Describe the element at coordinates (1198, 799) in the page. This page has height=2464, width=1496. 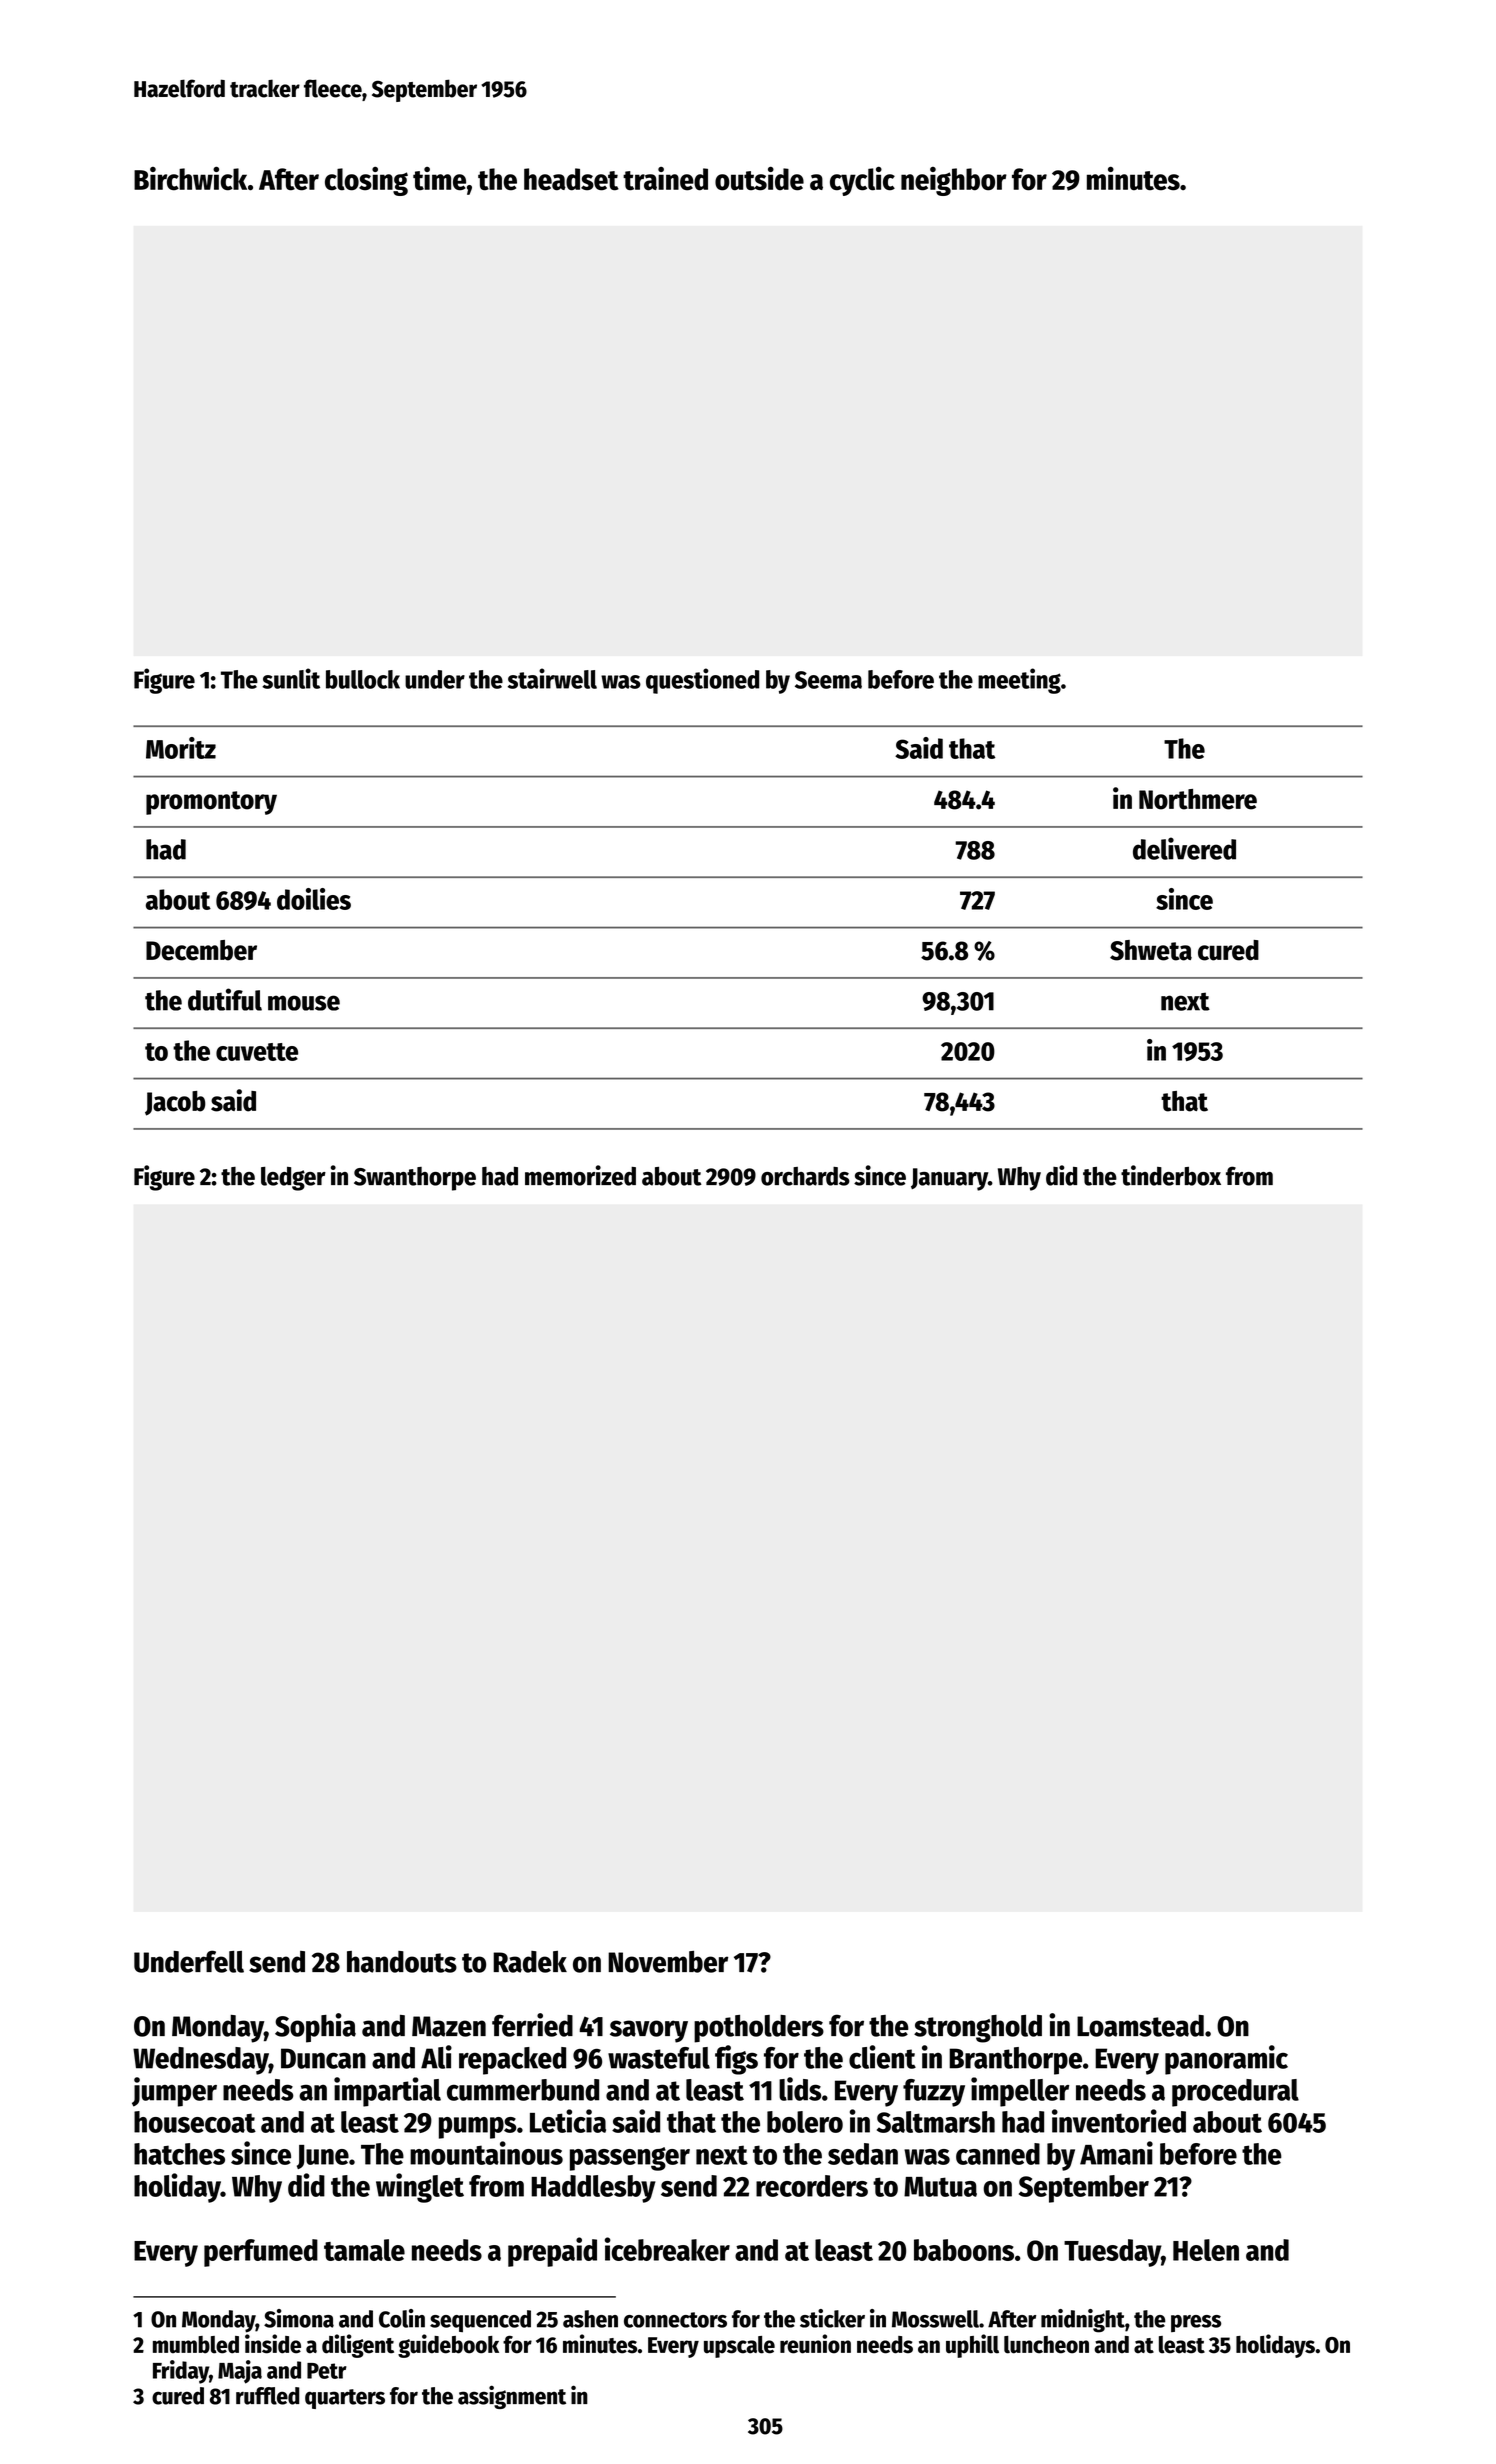
I see `Northmere` at that location.
